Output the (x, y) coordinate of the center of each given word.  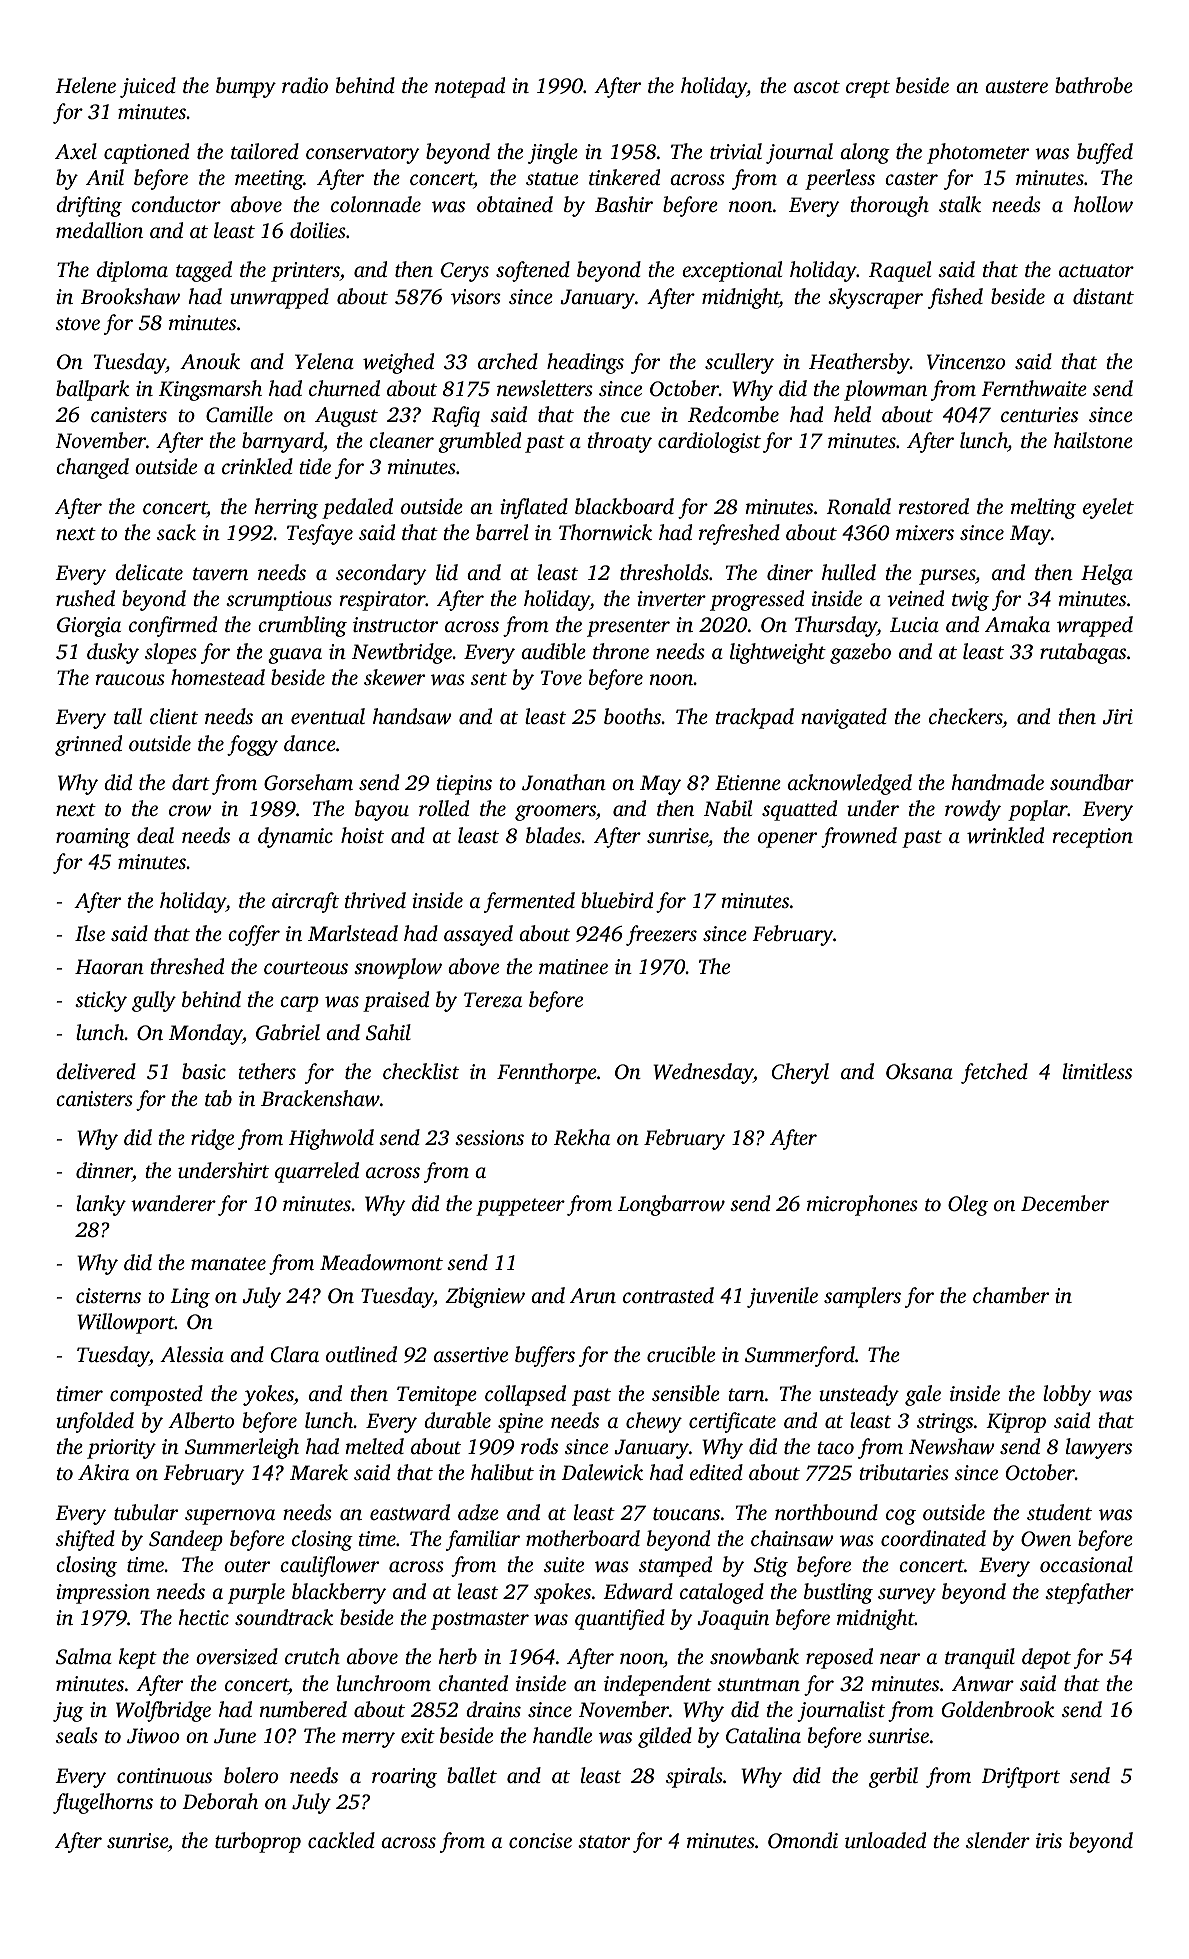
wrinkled (1005, 835)
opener (787, 840)
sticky (101, 1001)
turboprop (258, 1842)
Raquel (900, 271)
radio (305, 85)
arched (508, 361)
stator (604, 1841)
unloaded (885, 1840)
